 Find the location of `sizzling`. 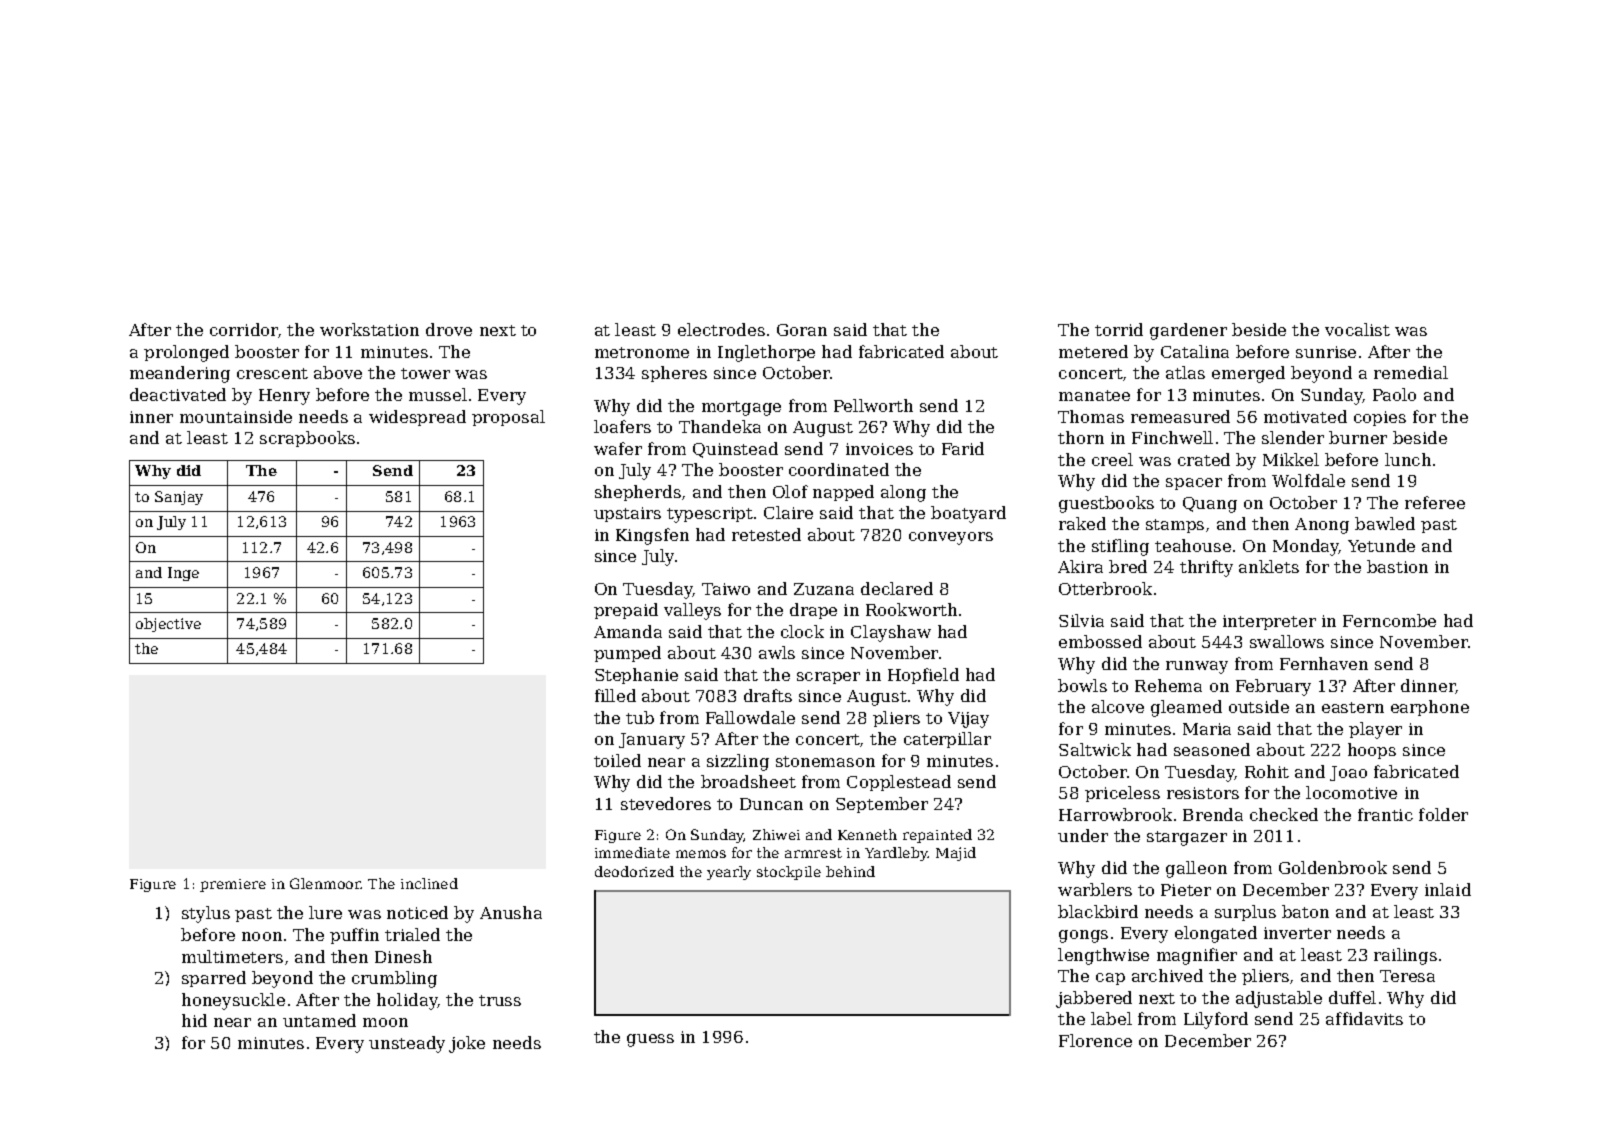

sizzling is located at coordinates (738, 762).
